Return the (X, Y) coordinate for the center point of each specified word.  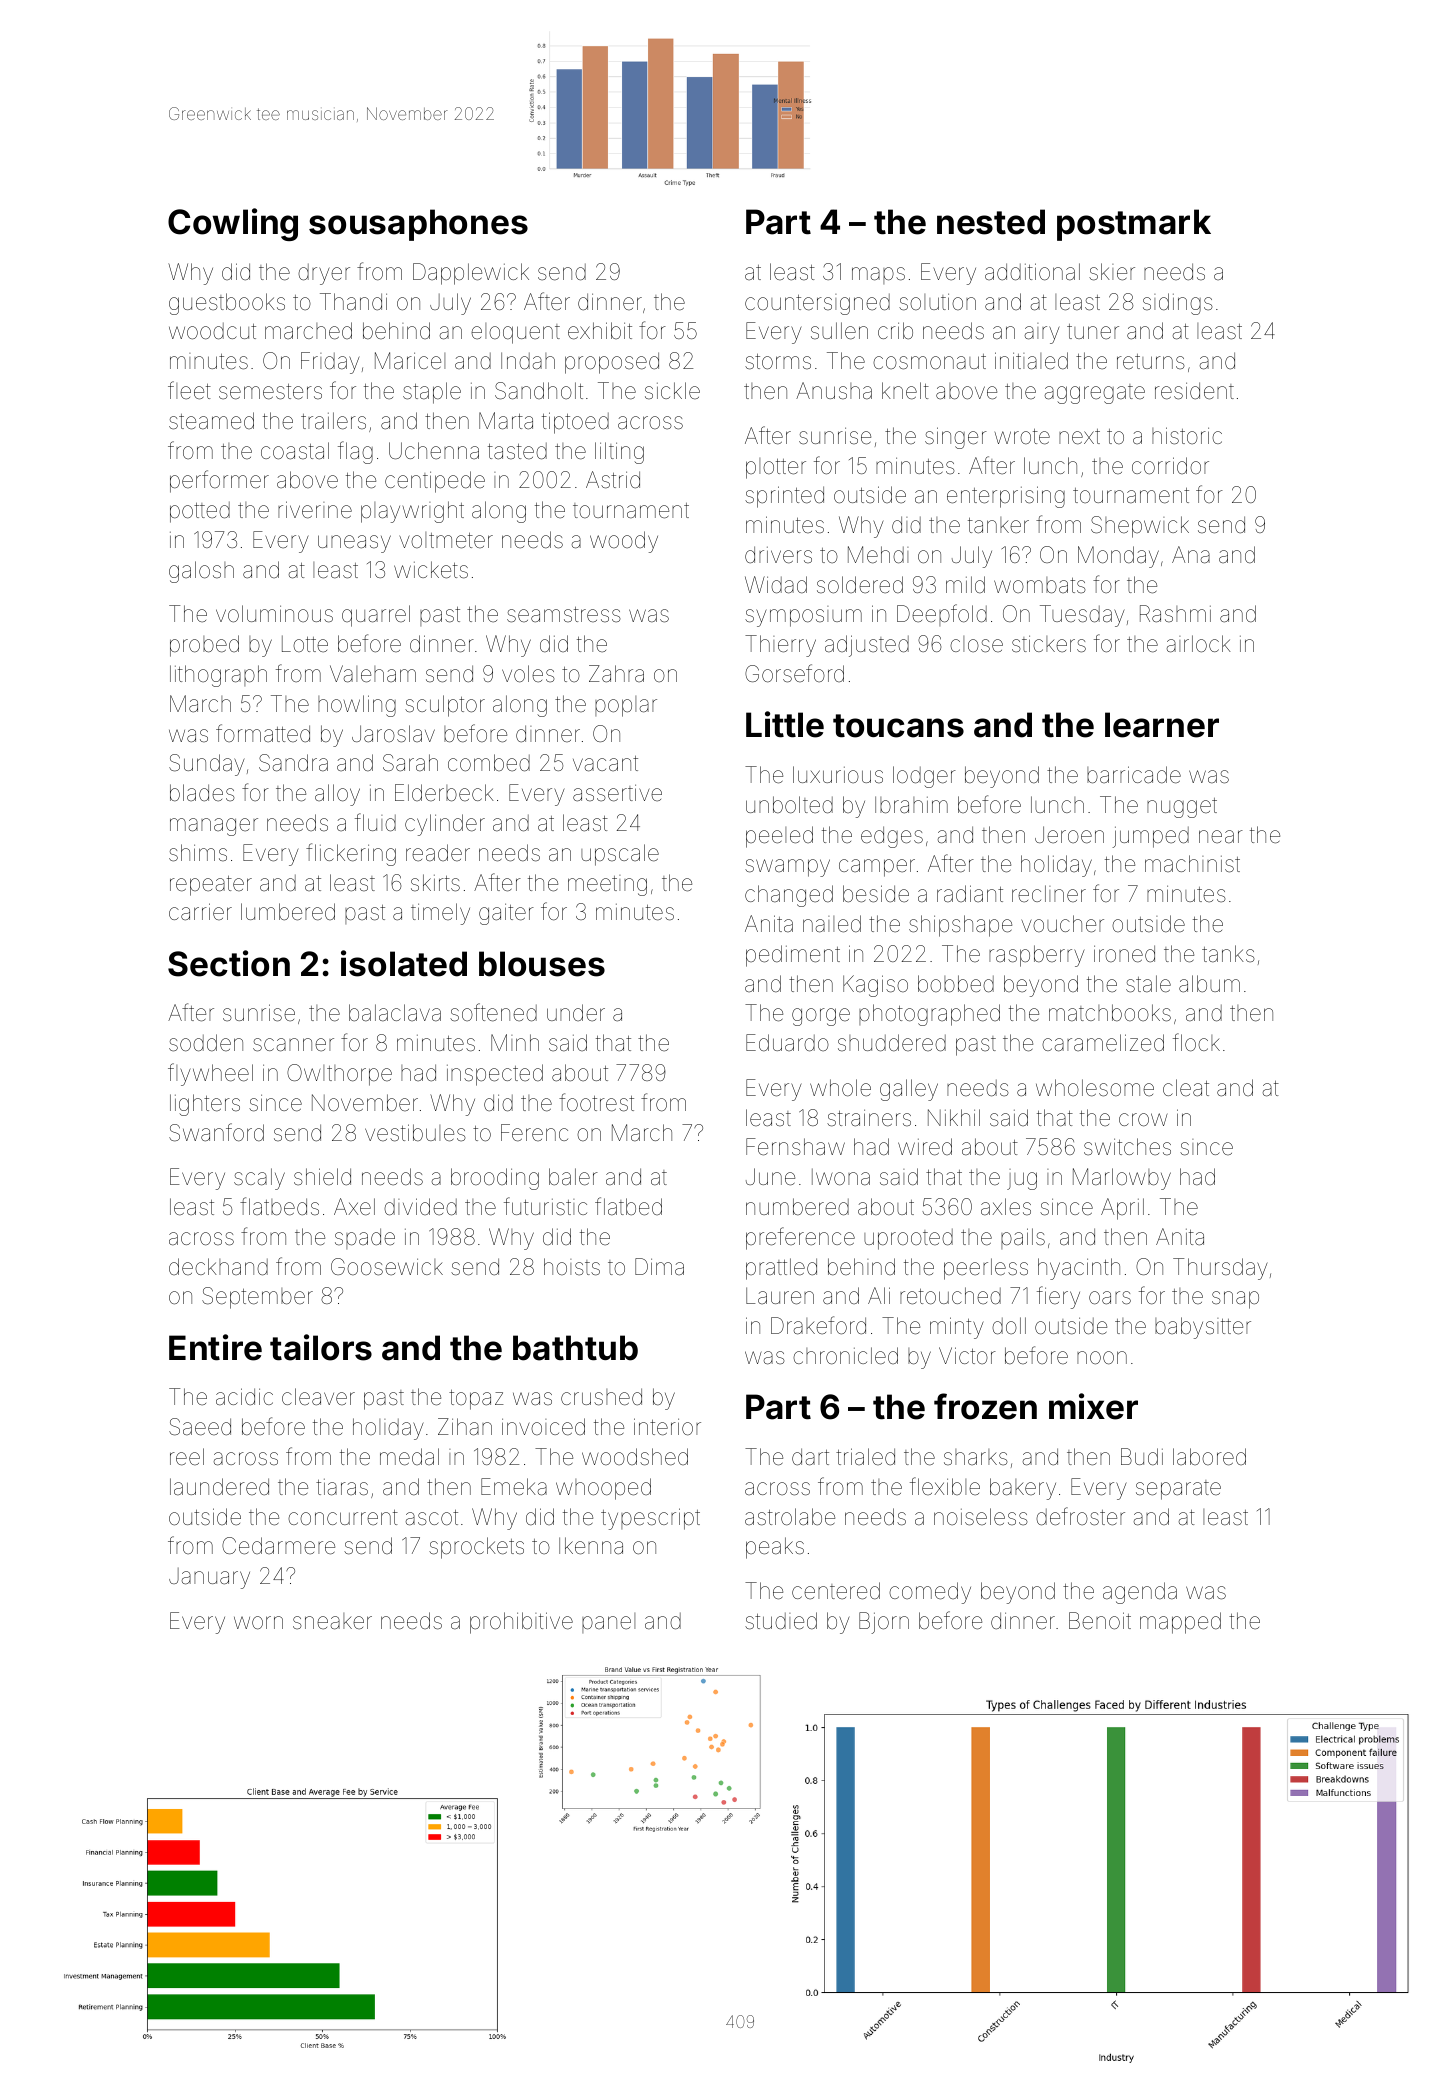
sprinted (784, 497)
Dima (659, 1266)
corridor (1170, 466)
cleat (1186, 1088)
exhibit (600, 331)
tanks (1228, 953)
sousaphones (418, 225)
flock (1196, 1042)
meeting (607, 885)
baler (573, 1177)
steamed (211, 421)
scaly (259, 1179)
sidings (1178, 304)
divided (420, 1207)
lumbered (288, 912)
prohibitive (521, 1623)
